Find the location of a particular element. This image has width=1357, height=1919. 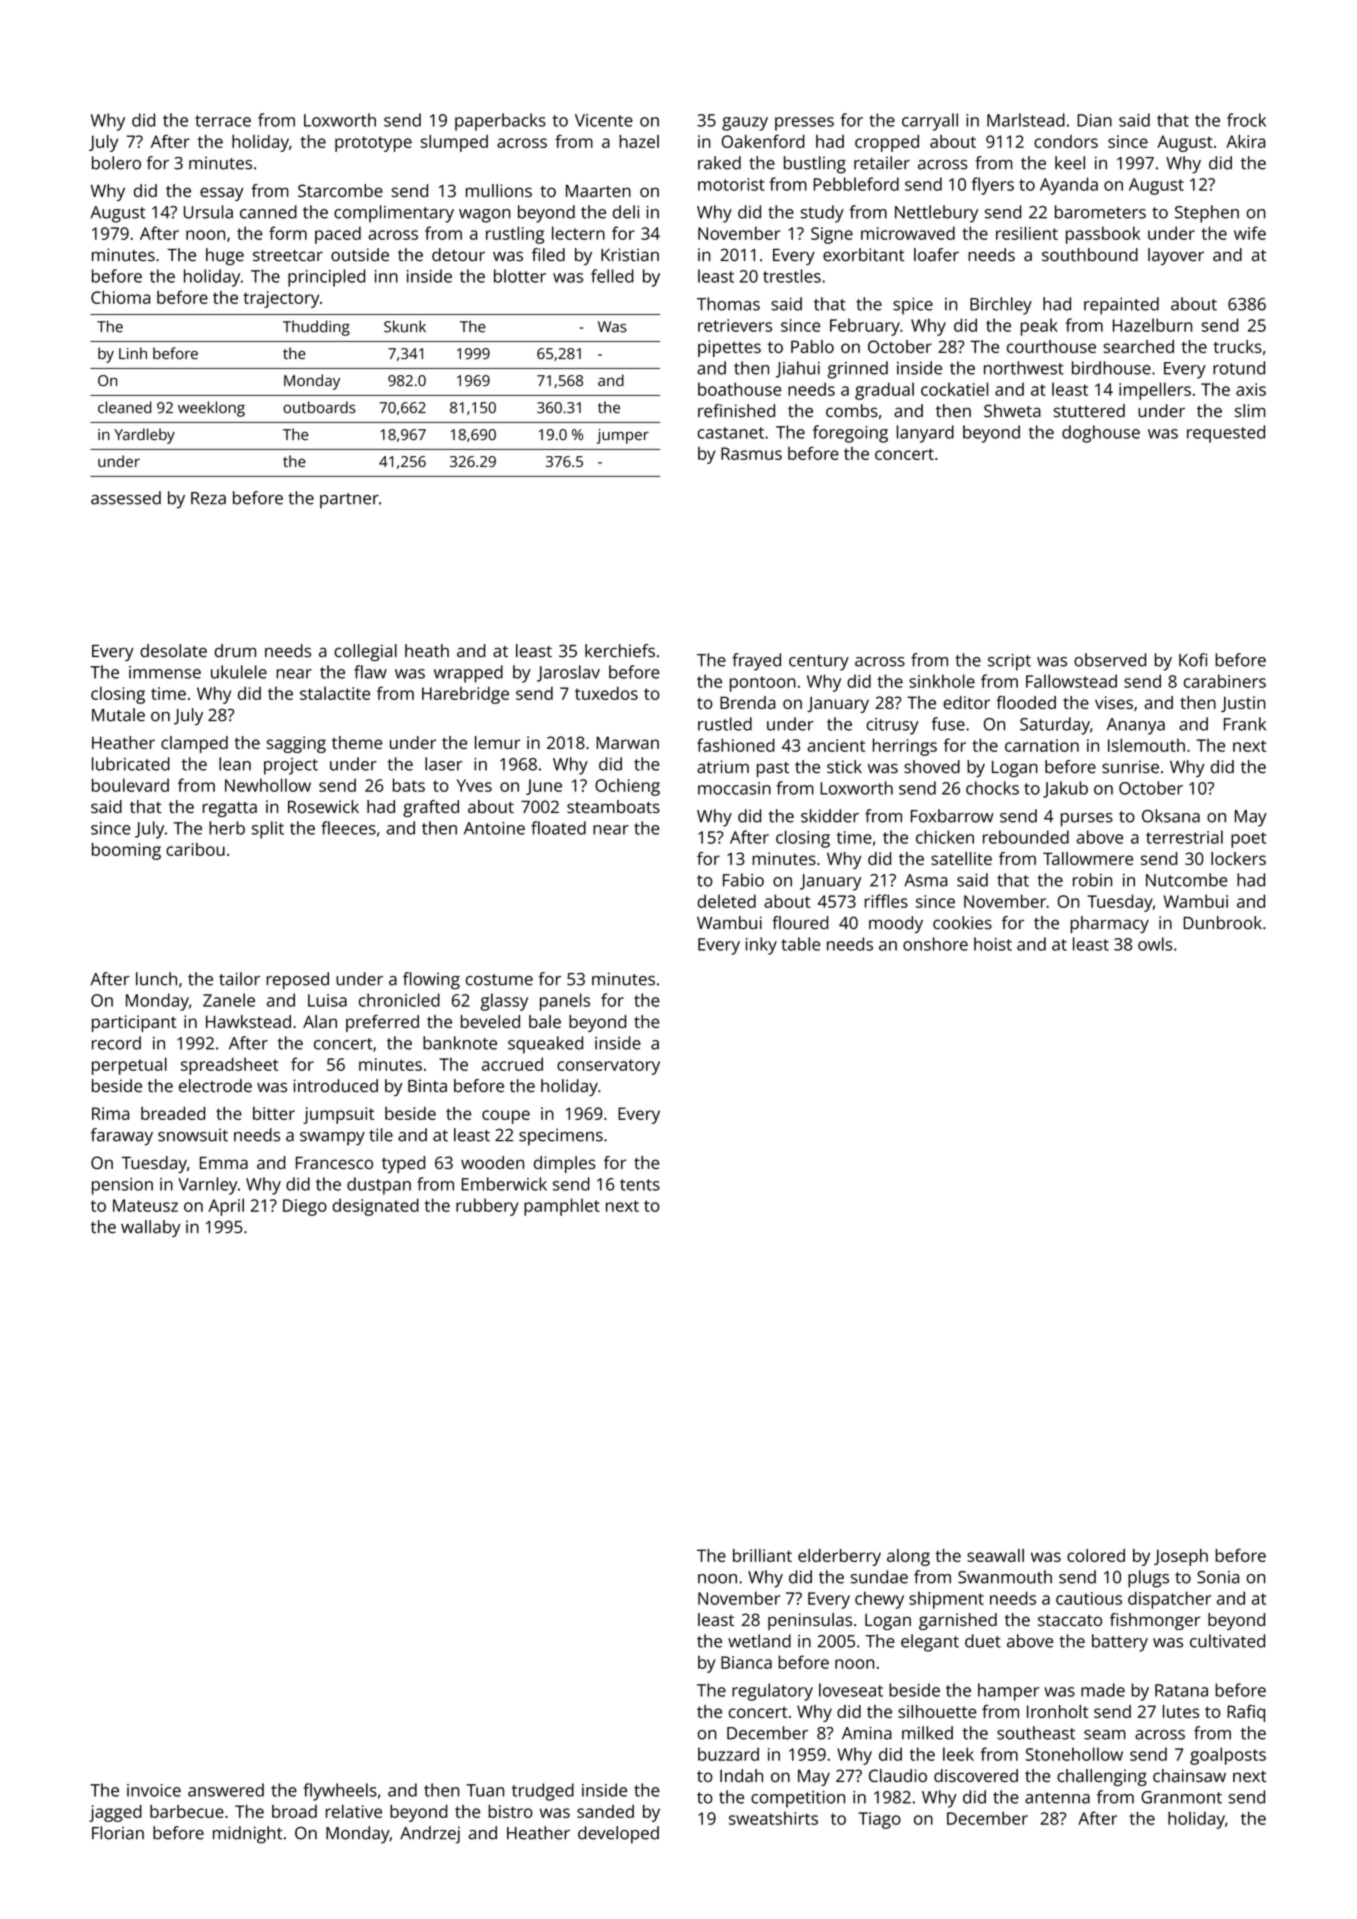

Dian is located at coordinates (1094, 120).
